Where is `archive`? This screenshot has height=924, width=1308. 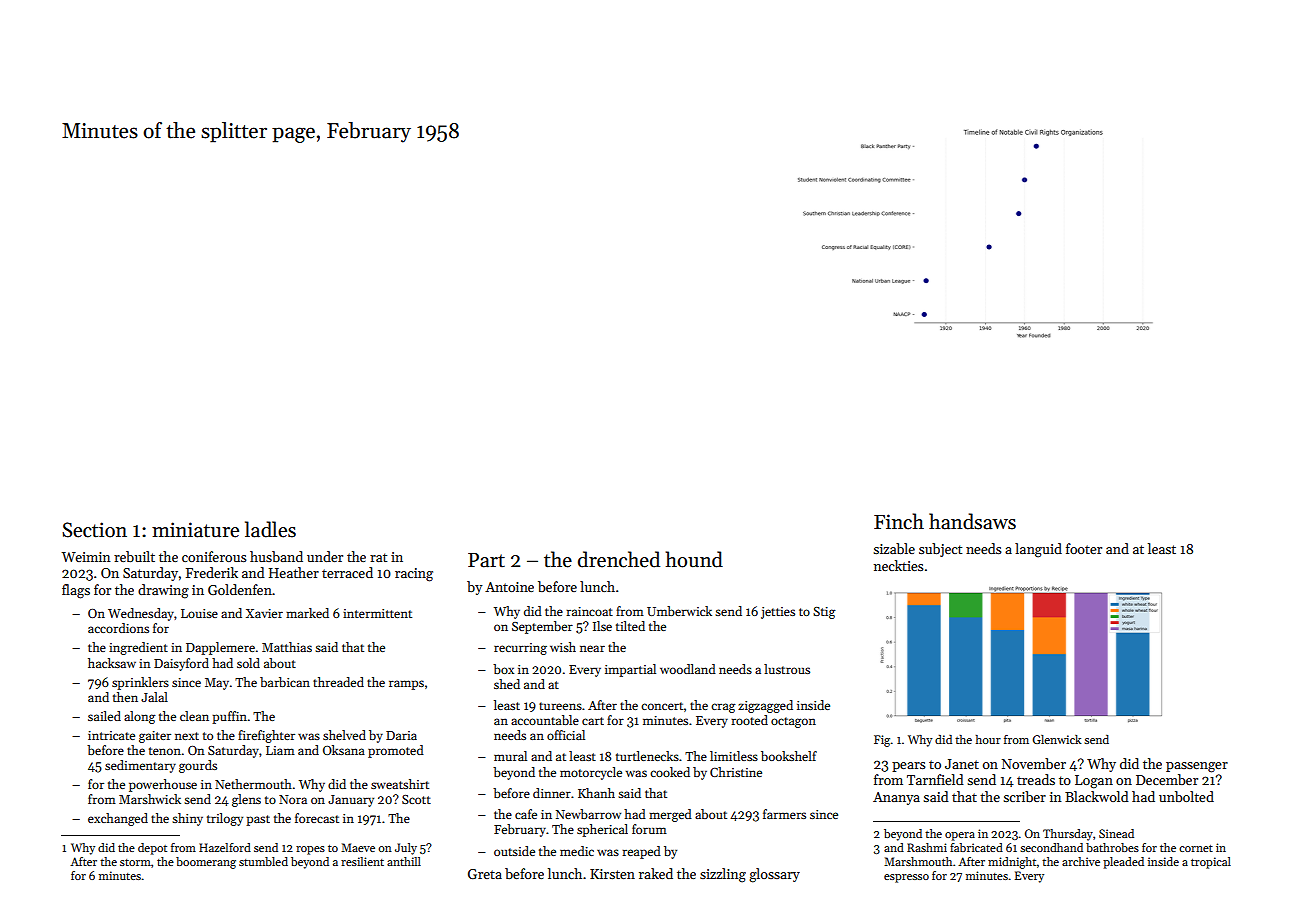
archive is located at coordinates (1081, 861).
